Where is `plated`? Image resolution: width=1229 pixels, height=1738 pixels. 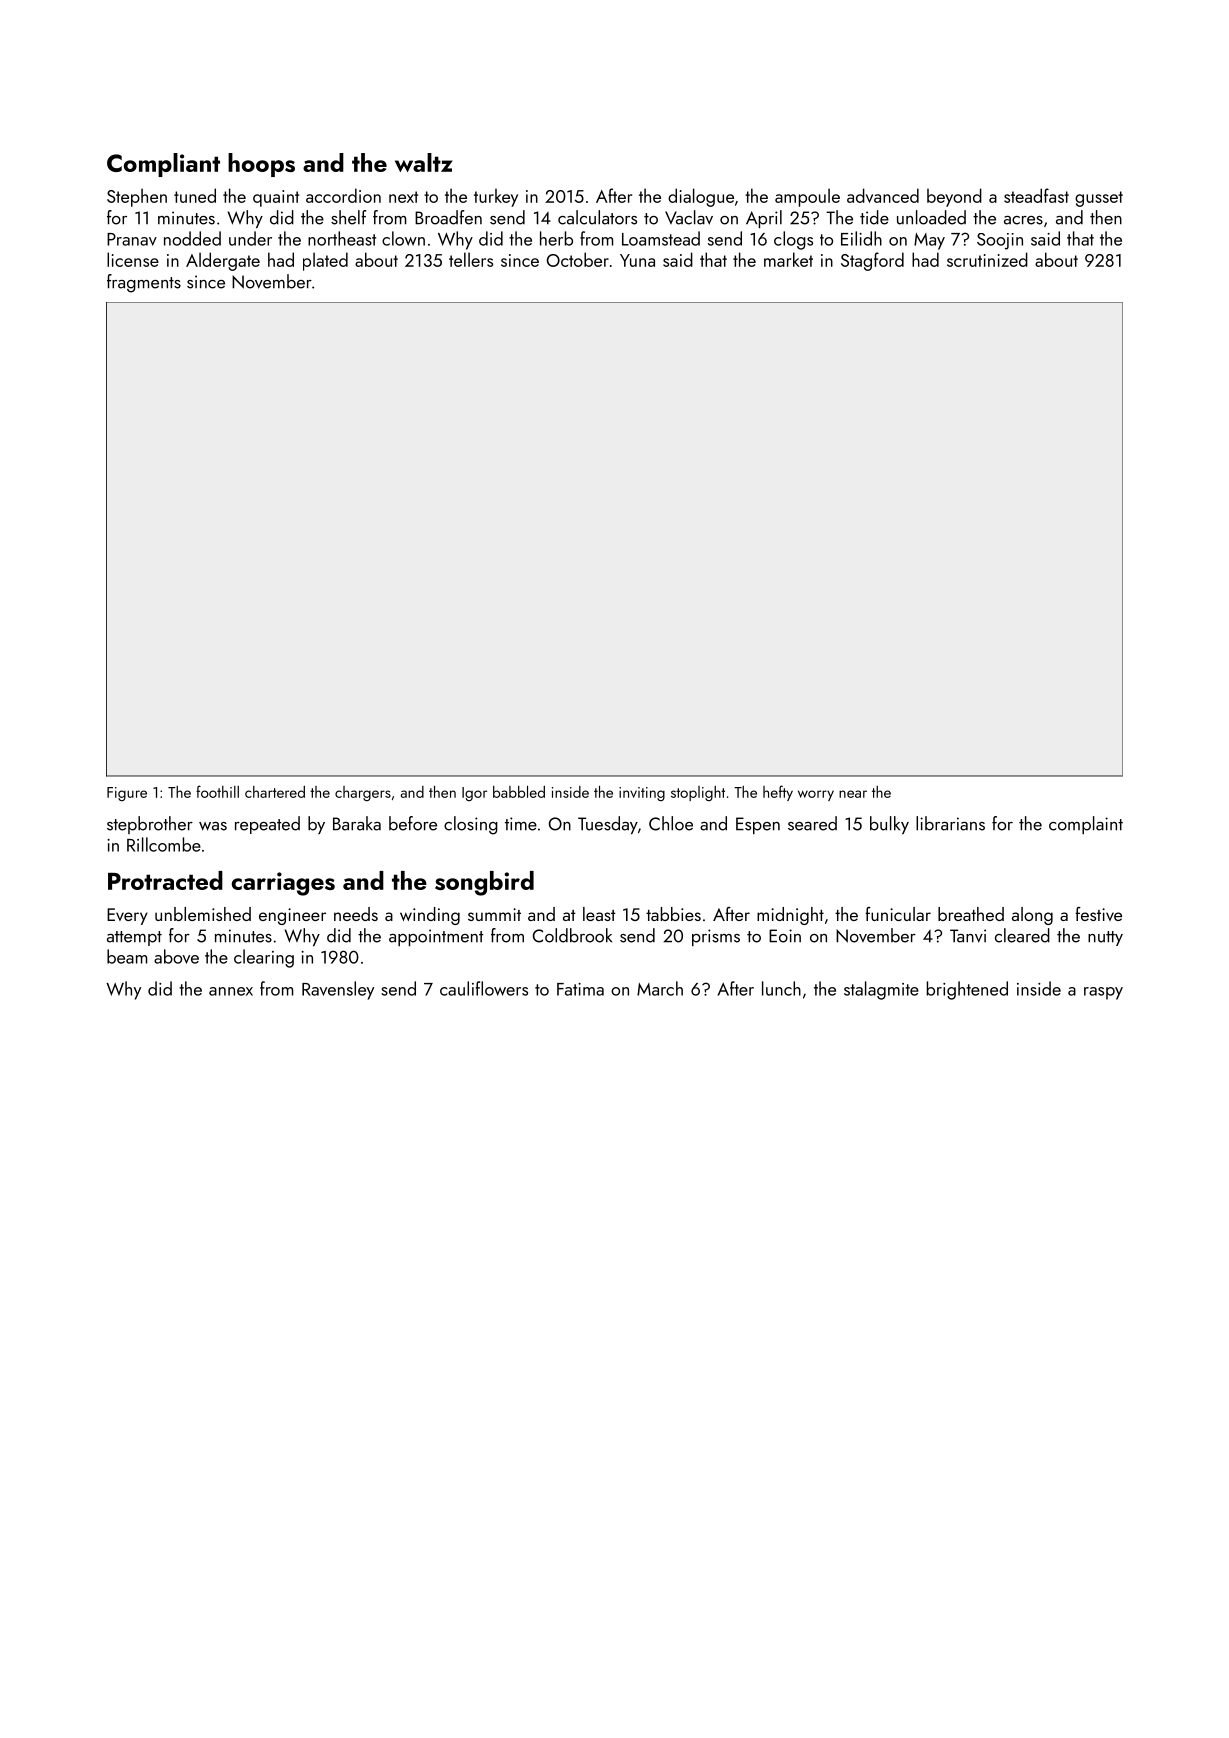 plated is located at coordinates (325, 261).
